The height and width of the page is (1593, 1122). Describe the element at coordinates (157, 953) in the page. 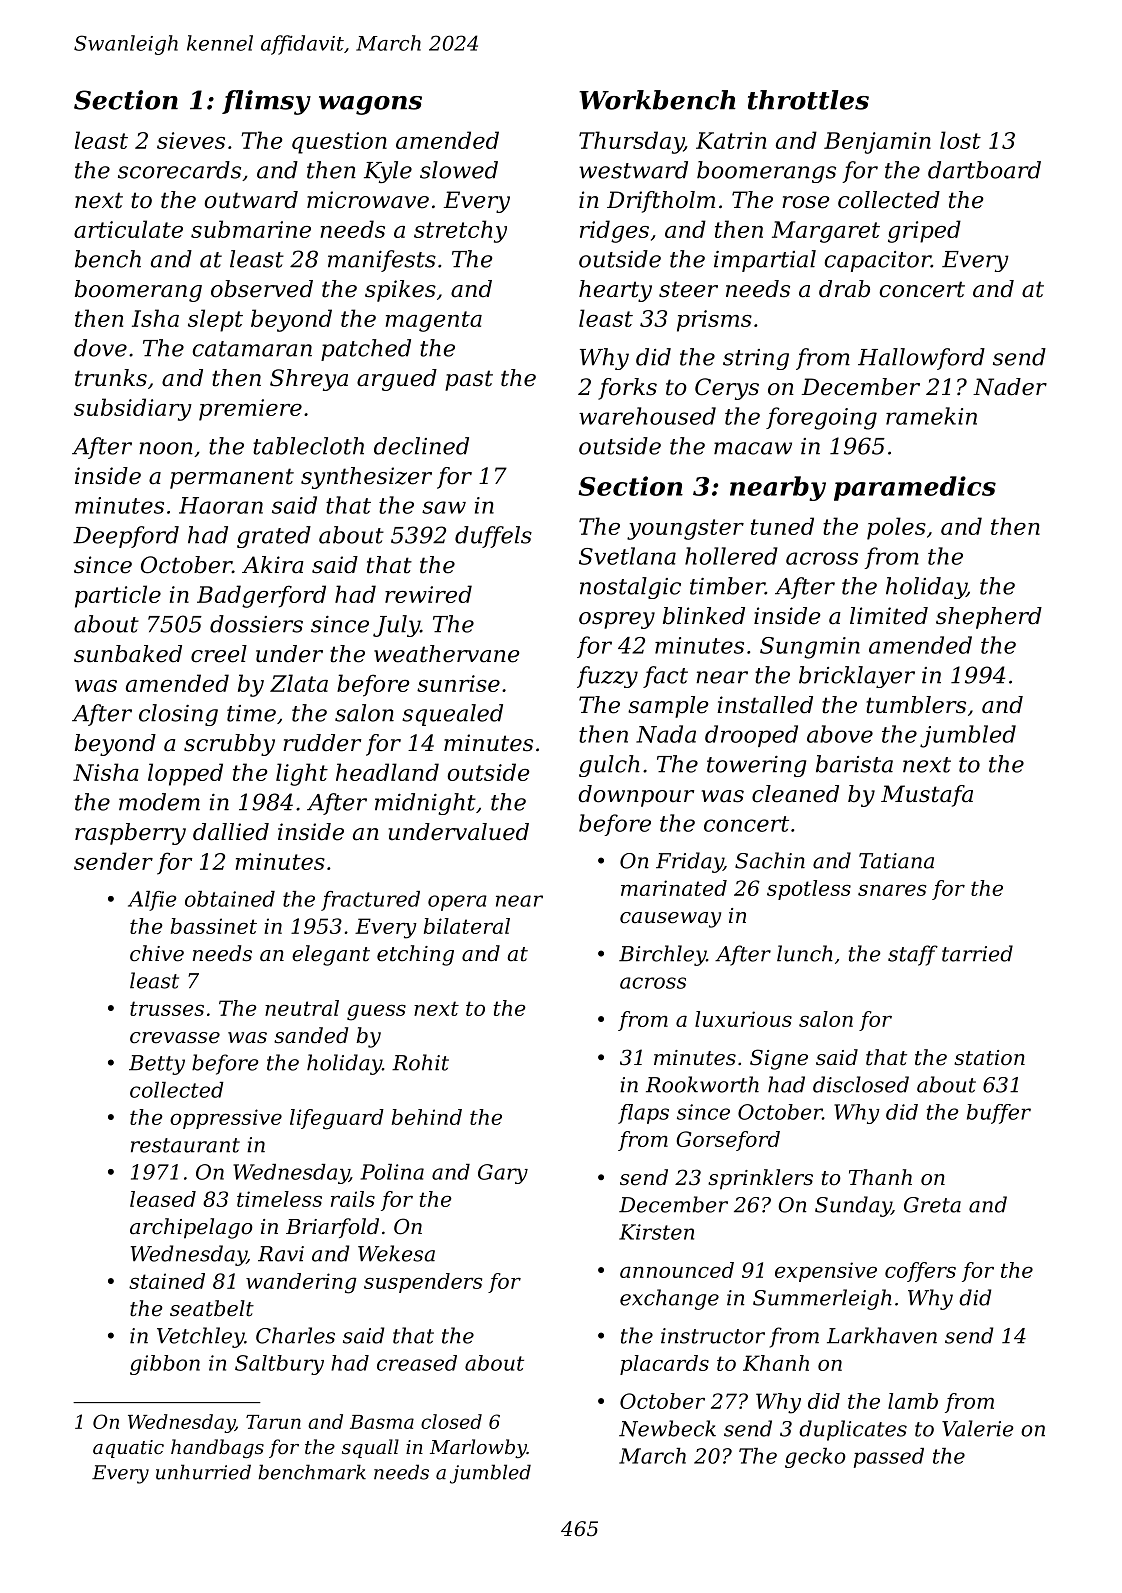

I see `chive` at that location.
